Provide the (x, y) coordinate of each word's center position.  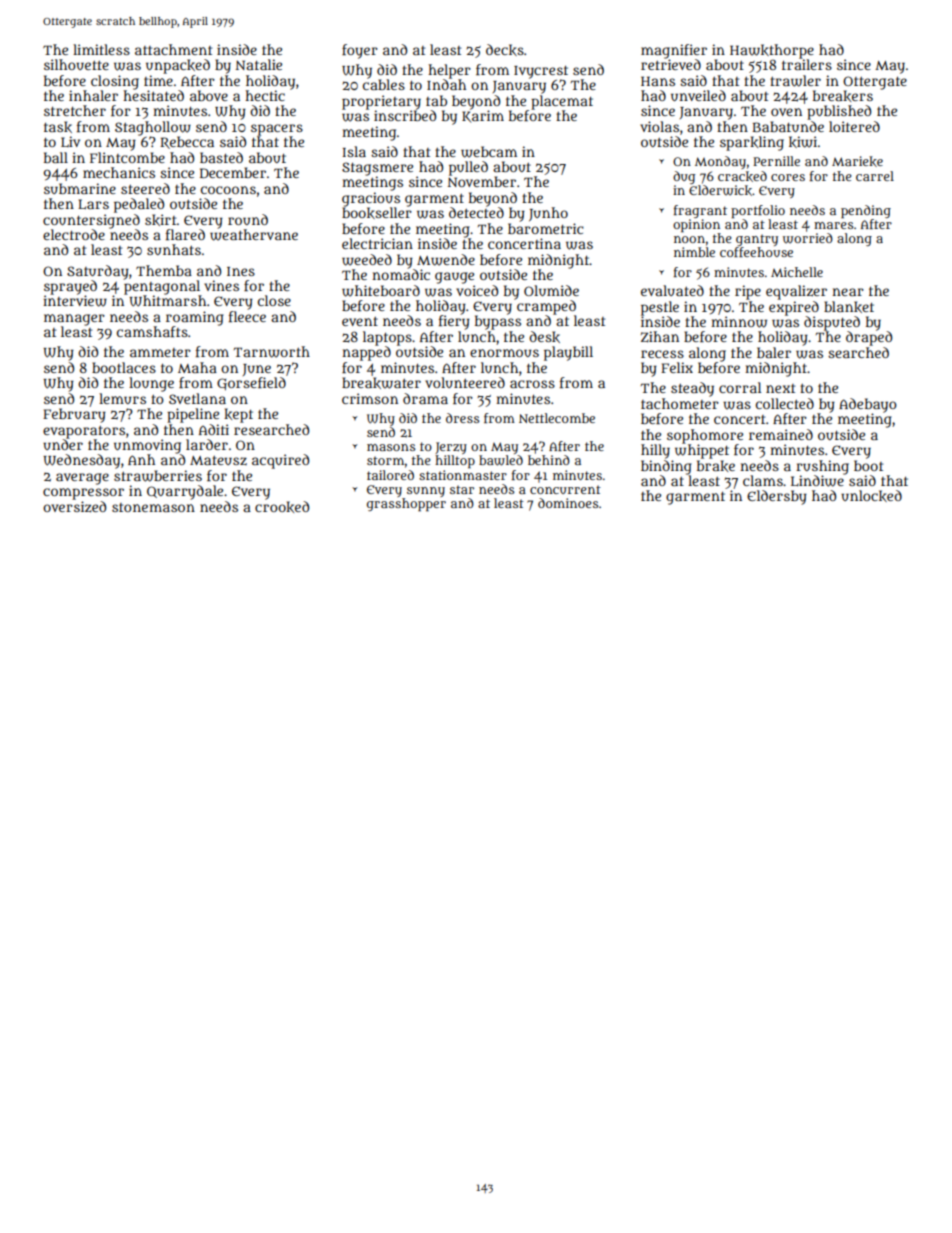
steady (692, 389)
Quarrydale (185, 492)
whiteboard (381, 291)
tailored (390, 475)
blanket (849, 307)
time (158, 80)
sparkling (752, 143)
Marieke (857, 161)
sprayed (70, 287)
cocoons (228, 190)
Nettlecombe (557, 418)
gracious (371, 199)
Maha (197, 367)
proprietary (381, 102)
